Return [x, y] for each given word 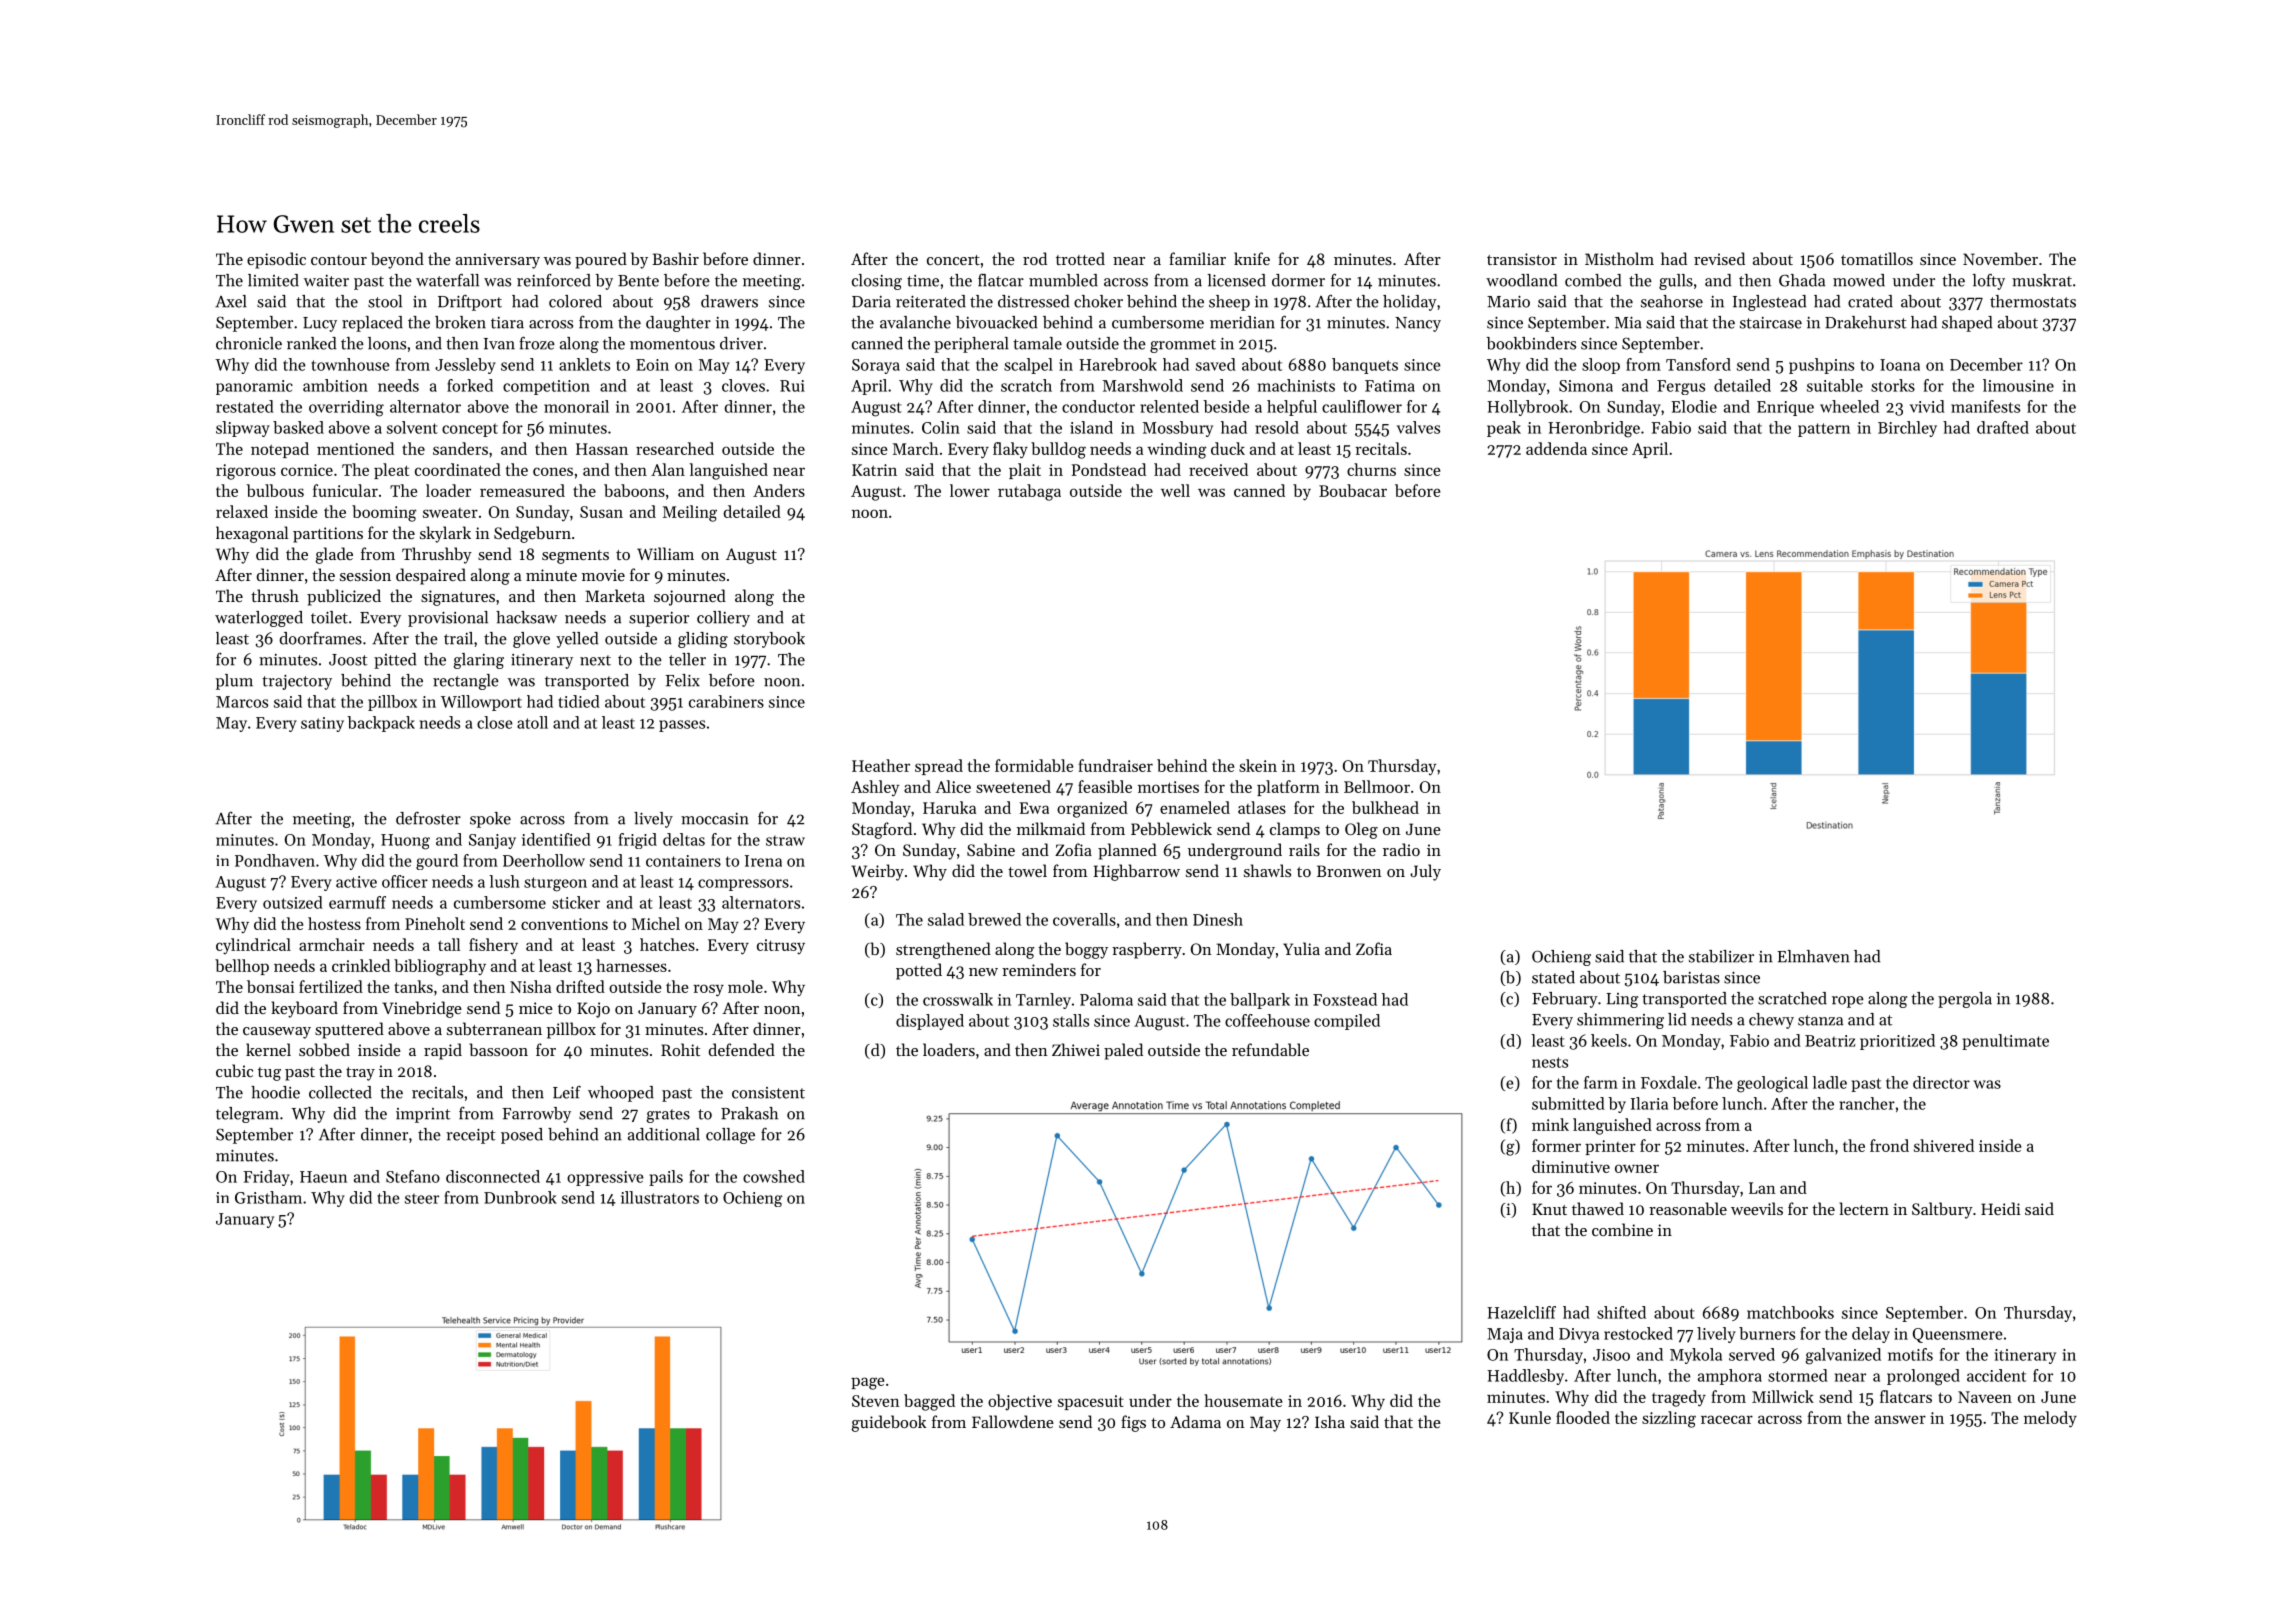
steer [422, 1198]
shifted [1621, 1312]
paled [1123, 1051]
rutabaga [1029, 492]
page [867, 1383]
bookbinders [1531, 343]
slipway [243, 429]
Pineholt [435, 923]
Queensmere [1958, 1335]
